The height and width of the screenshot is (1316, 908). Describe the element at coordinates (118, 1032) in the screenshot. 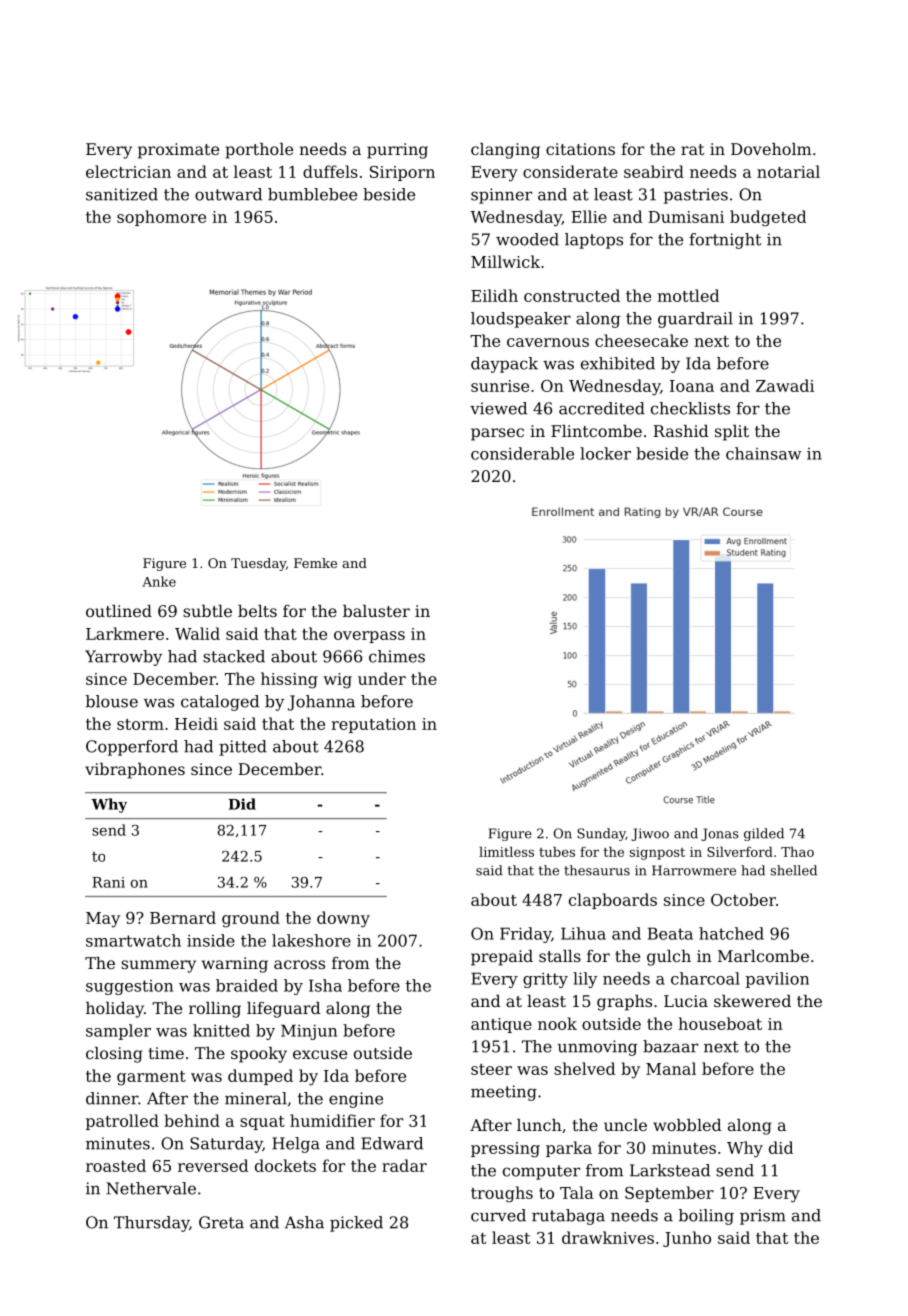

I see `sampler` at that location.
